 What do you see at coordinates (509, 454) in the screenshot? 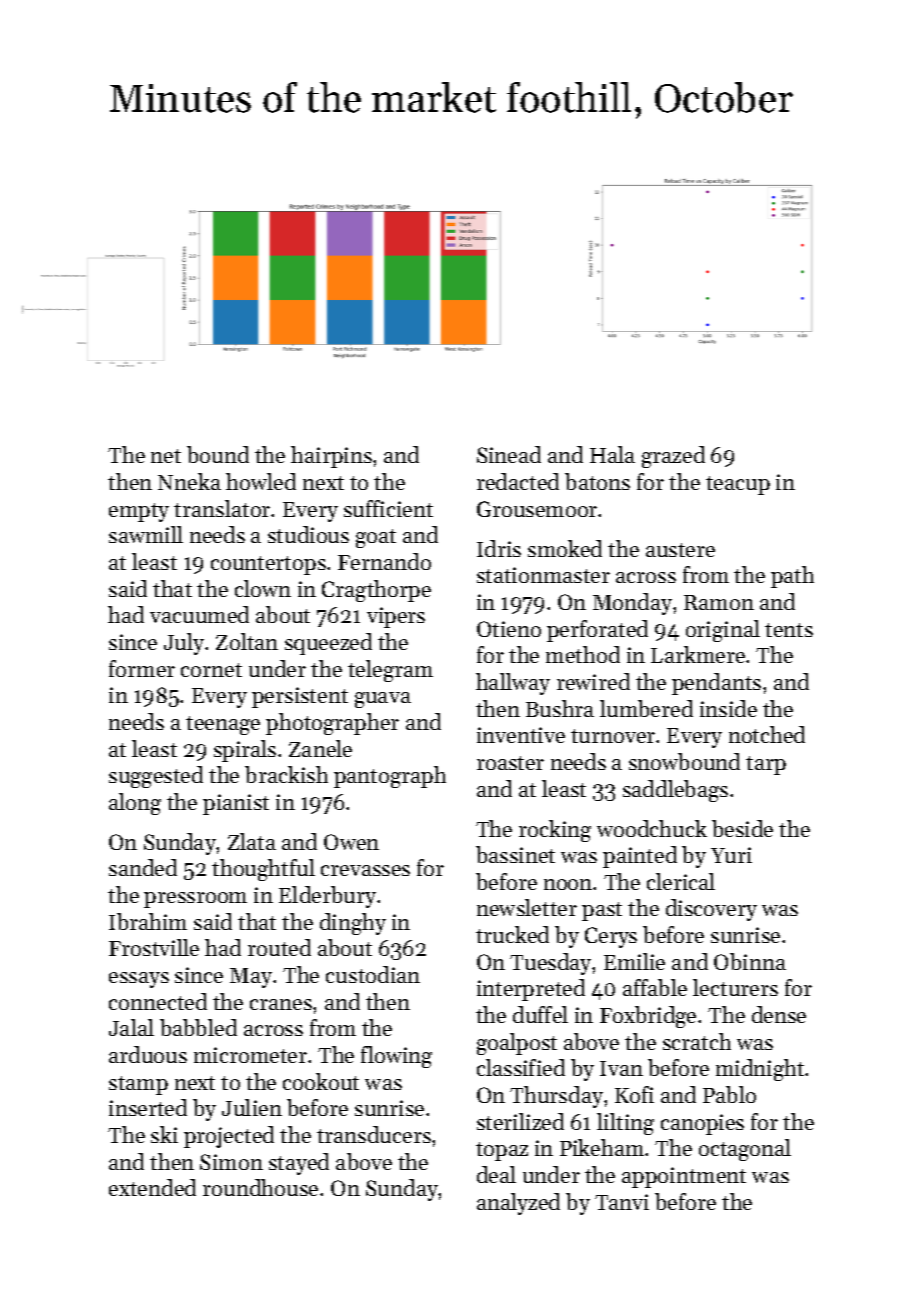
I see `Sinead` at bounding box center [509, 454].
